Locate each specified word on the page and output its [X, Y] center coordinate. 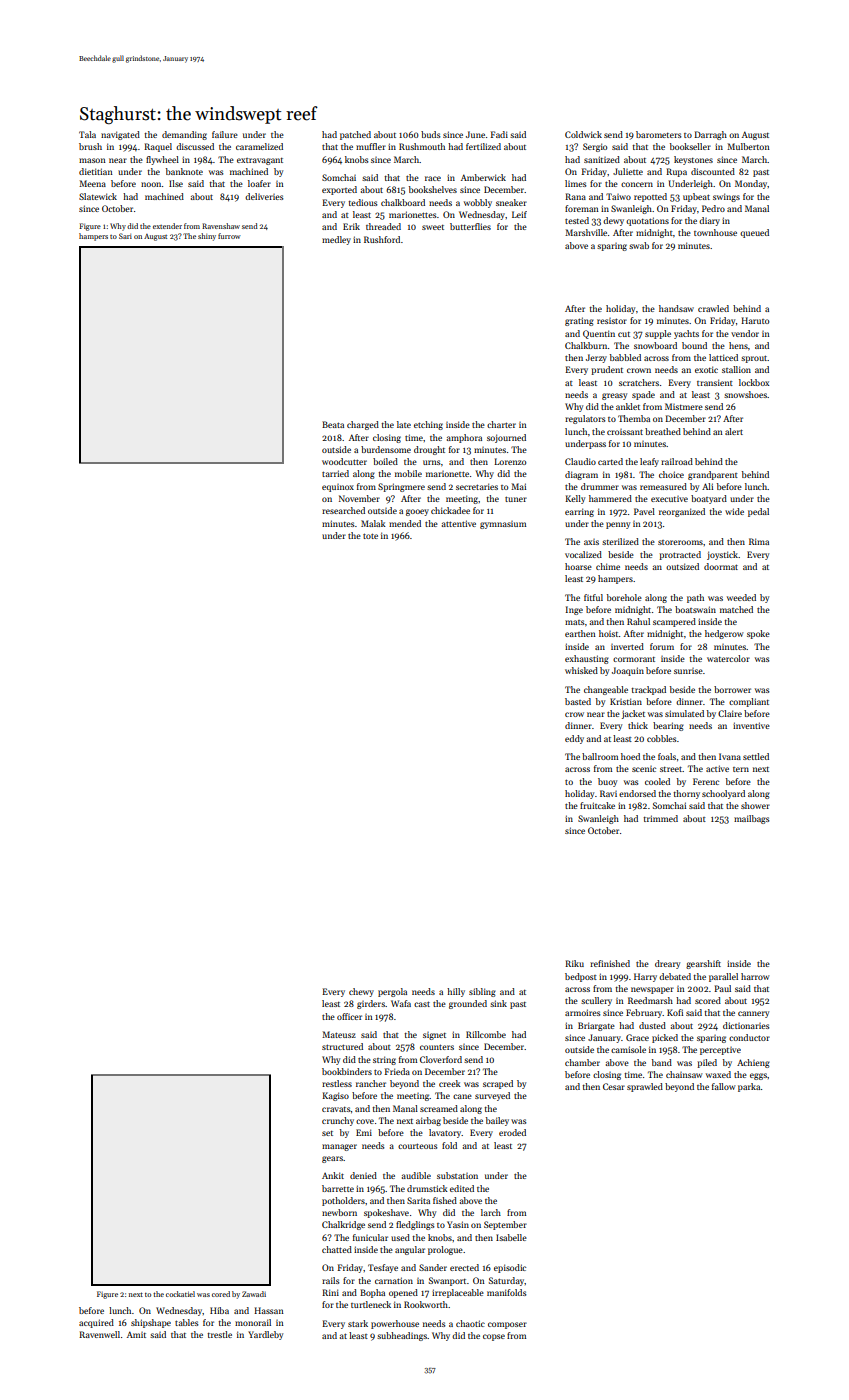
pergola [392, 992]
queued [754, 233]
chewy [361, 992]
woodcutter [344, 461]
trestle [219, 1334]
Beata [333, 424]
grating [579, 321]
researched [343, 510]
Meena [92, 183]
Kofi [675, 1012]
